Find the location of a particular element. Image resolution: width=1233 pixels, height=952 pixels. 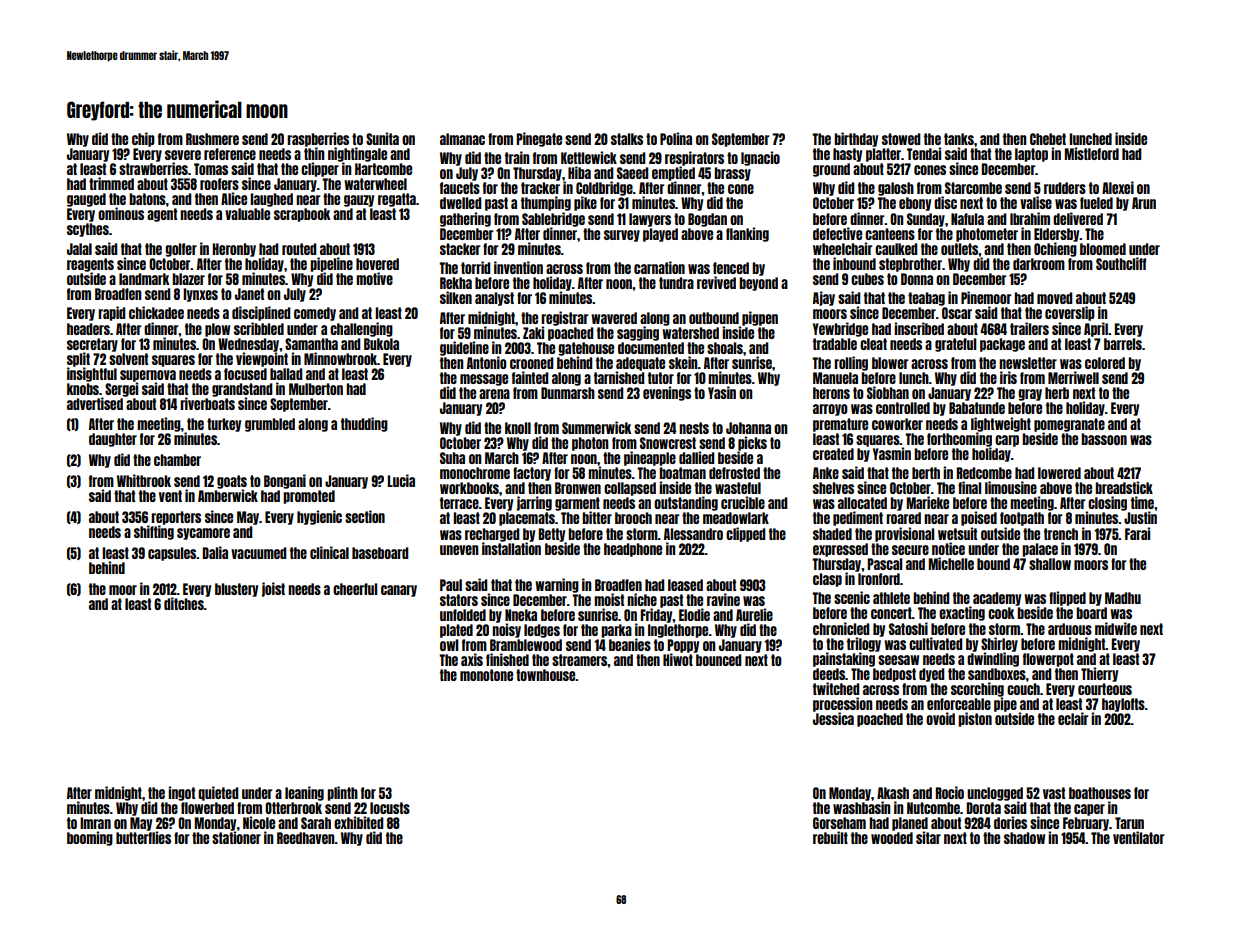

gatehouse is located at coordinates (586, 349).
